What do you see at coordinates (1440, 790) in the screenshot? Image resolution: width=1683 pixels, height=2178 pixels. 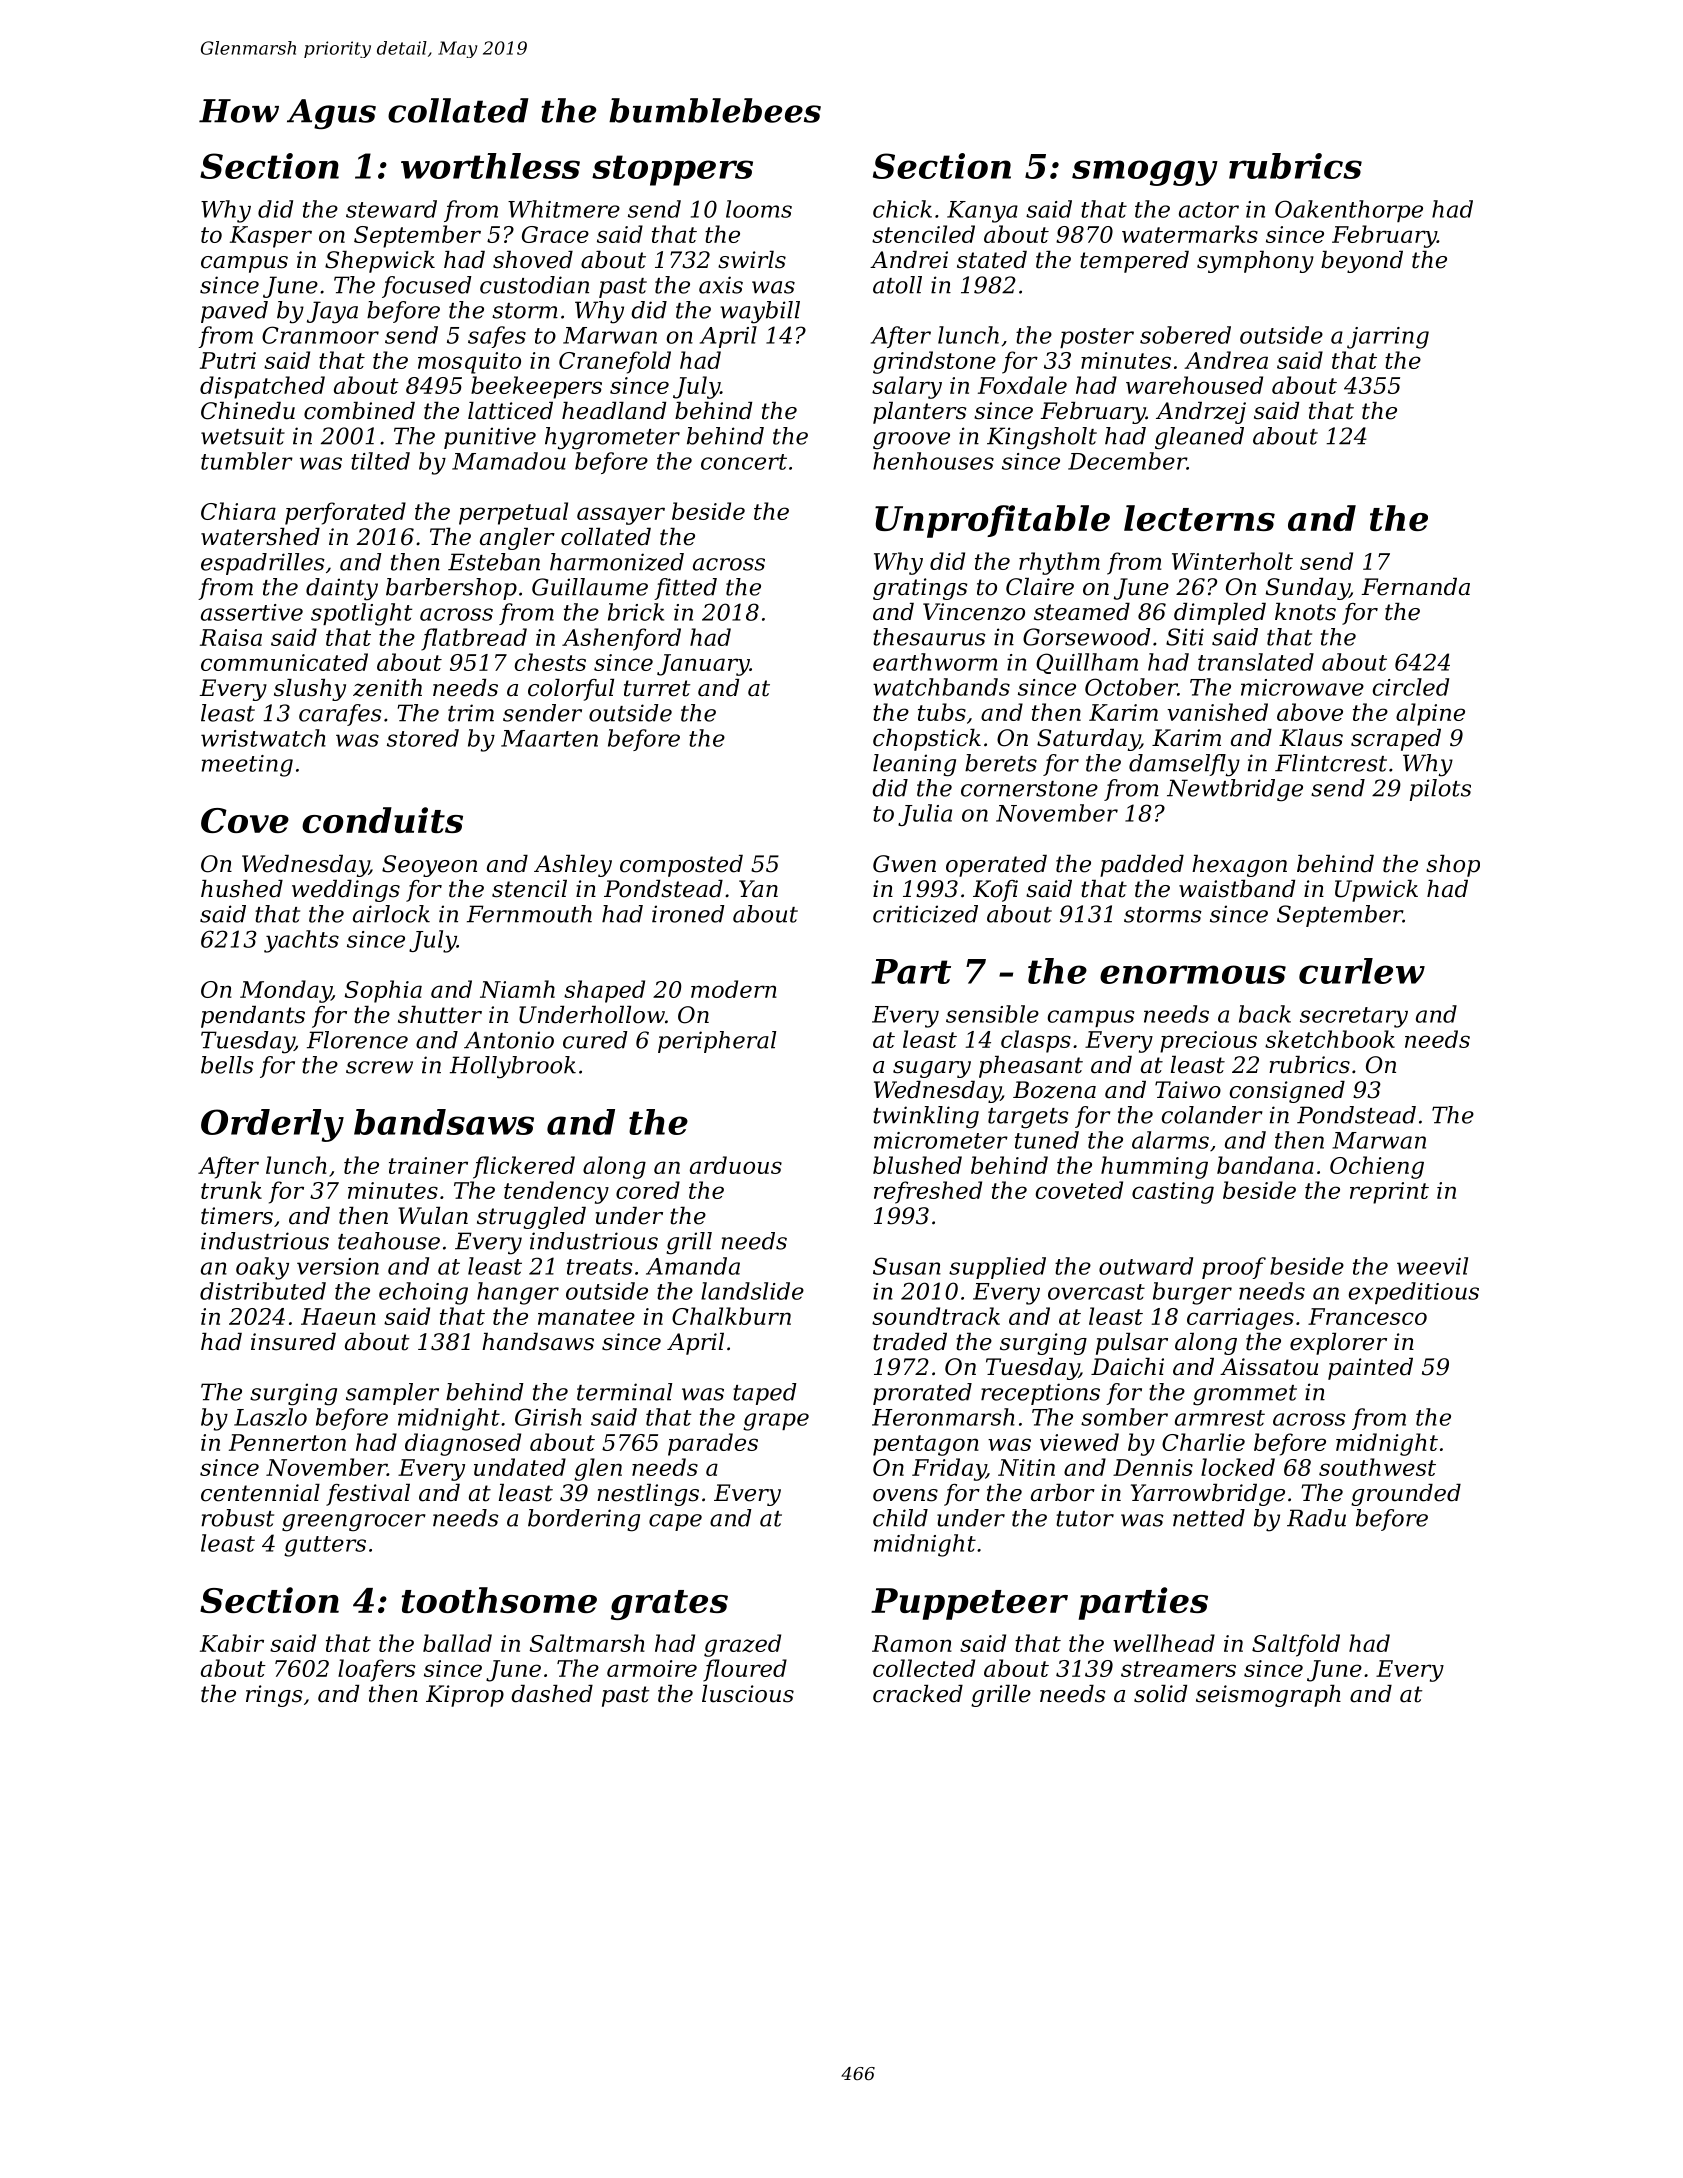 I see `pilots` at bounding box center [1440, 790].
